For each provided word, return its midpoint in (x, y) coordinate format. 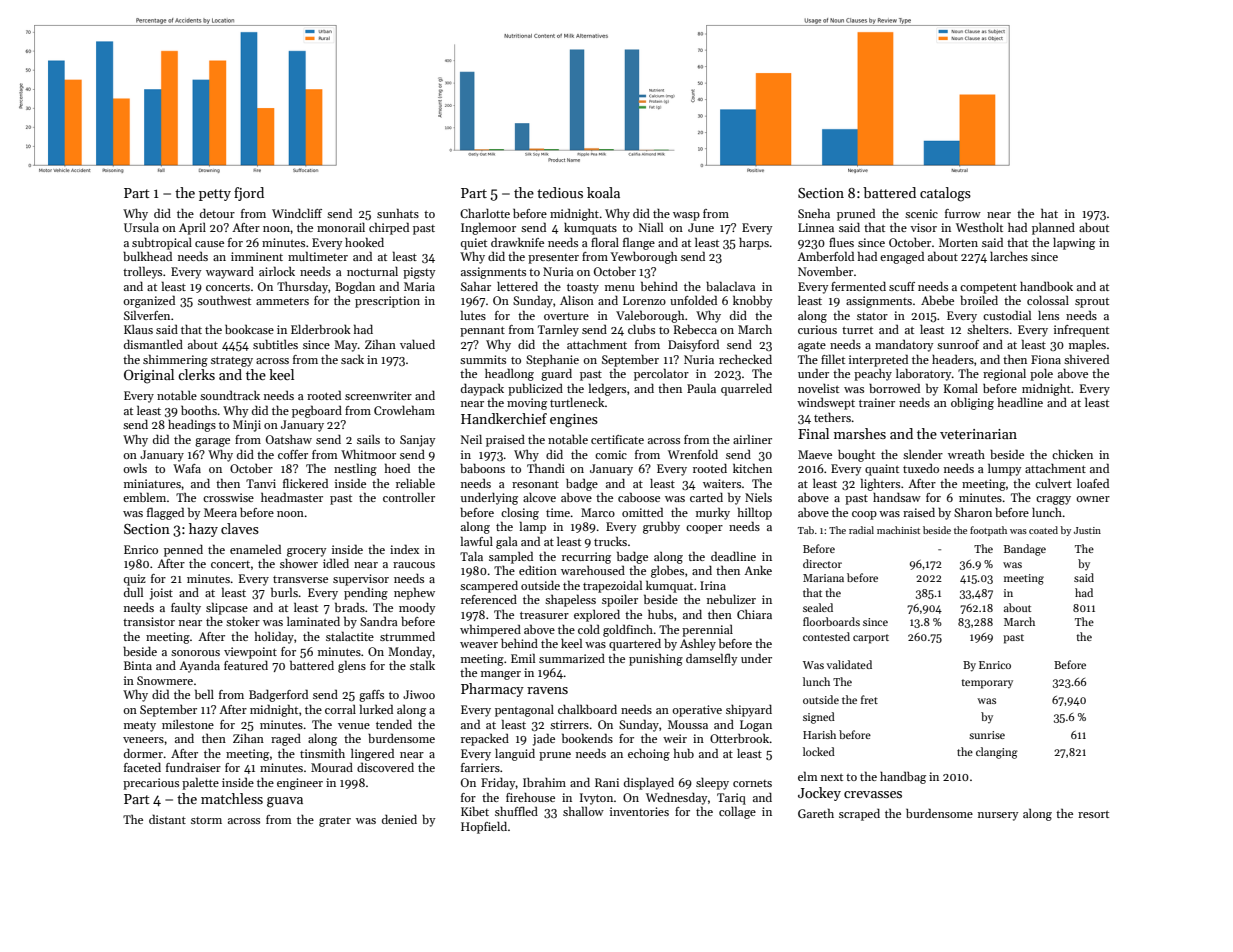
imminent (257, 256)
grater (335, 822)
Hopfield (484, 828)
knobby (753, 301)
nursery (998, 816)
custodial (1007, 315)
